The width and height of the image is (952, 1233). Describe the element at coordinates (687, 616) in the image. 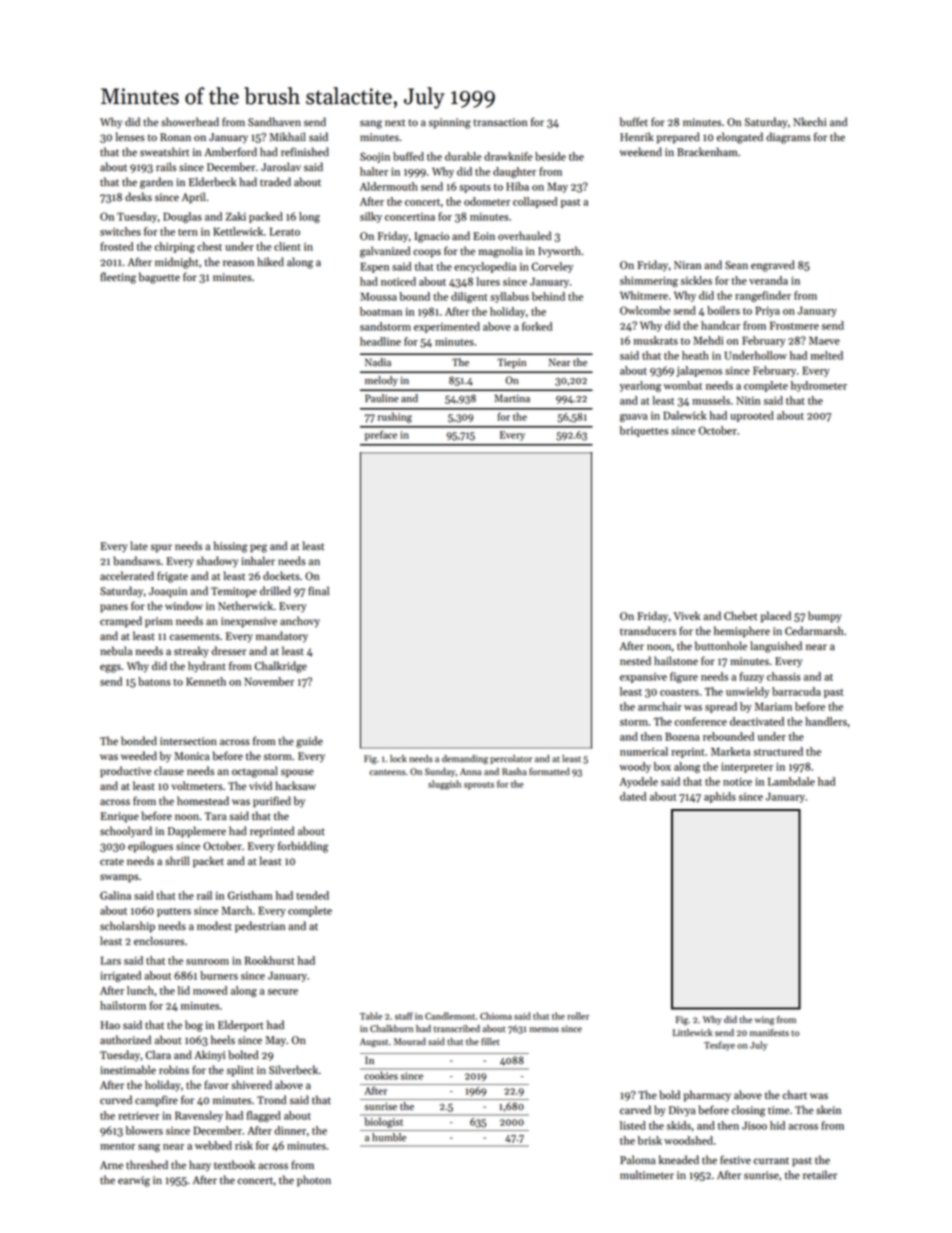

I see `Vivek` at that location.
